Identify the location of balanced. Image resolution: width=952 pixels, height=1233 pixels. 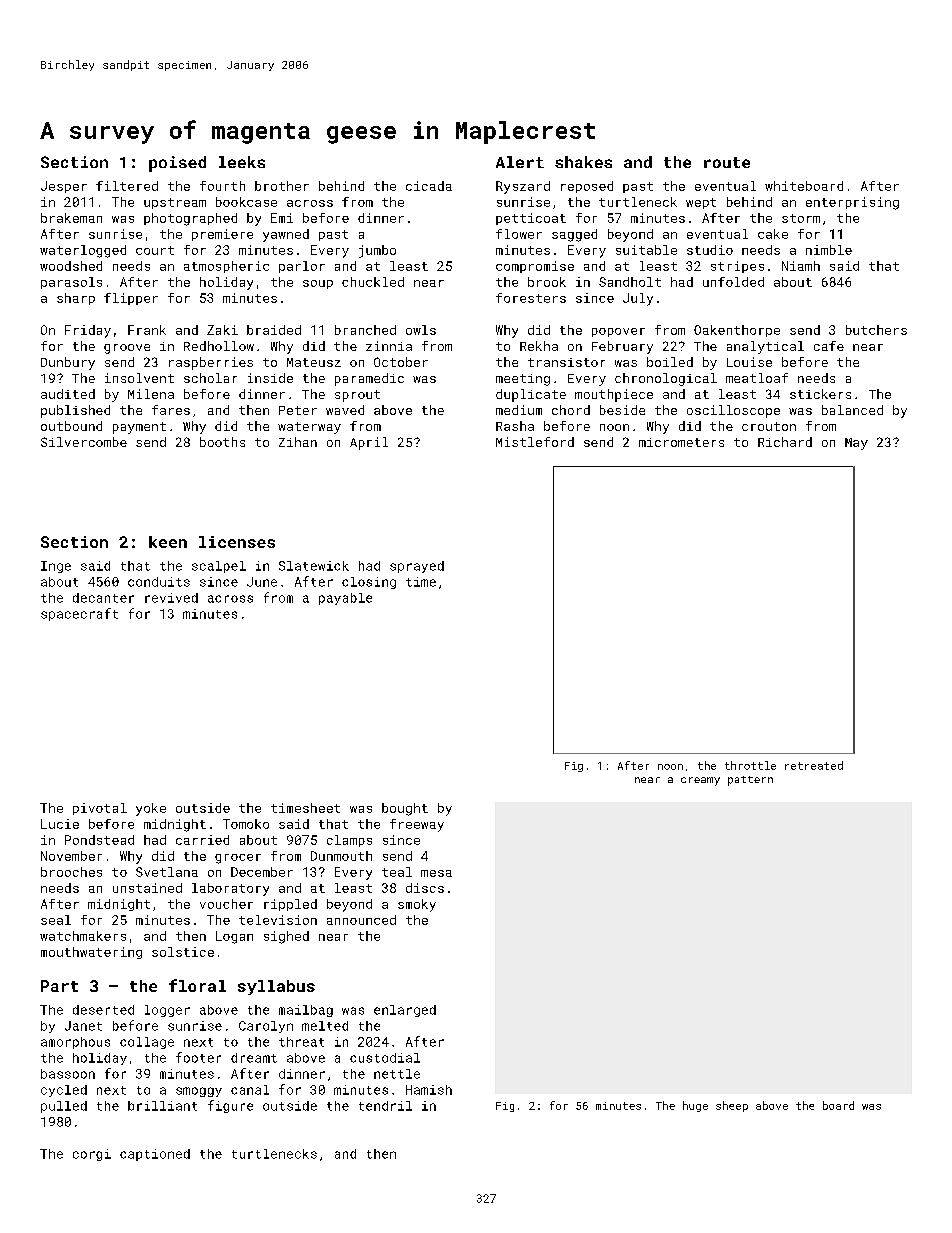
(852, 410).
